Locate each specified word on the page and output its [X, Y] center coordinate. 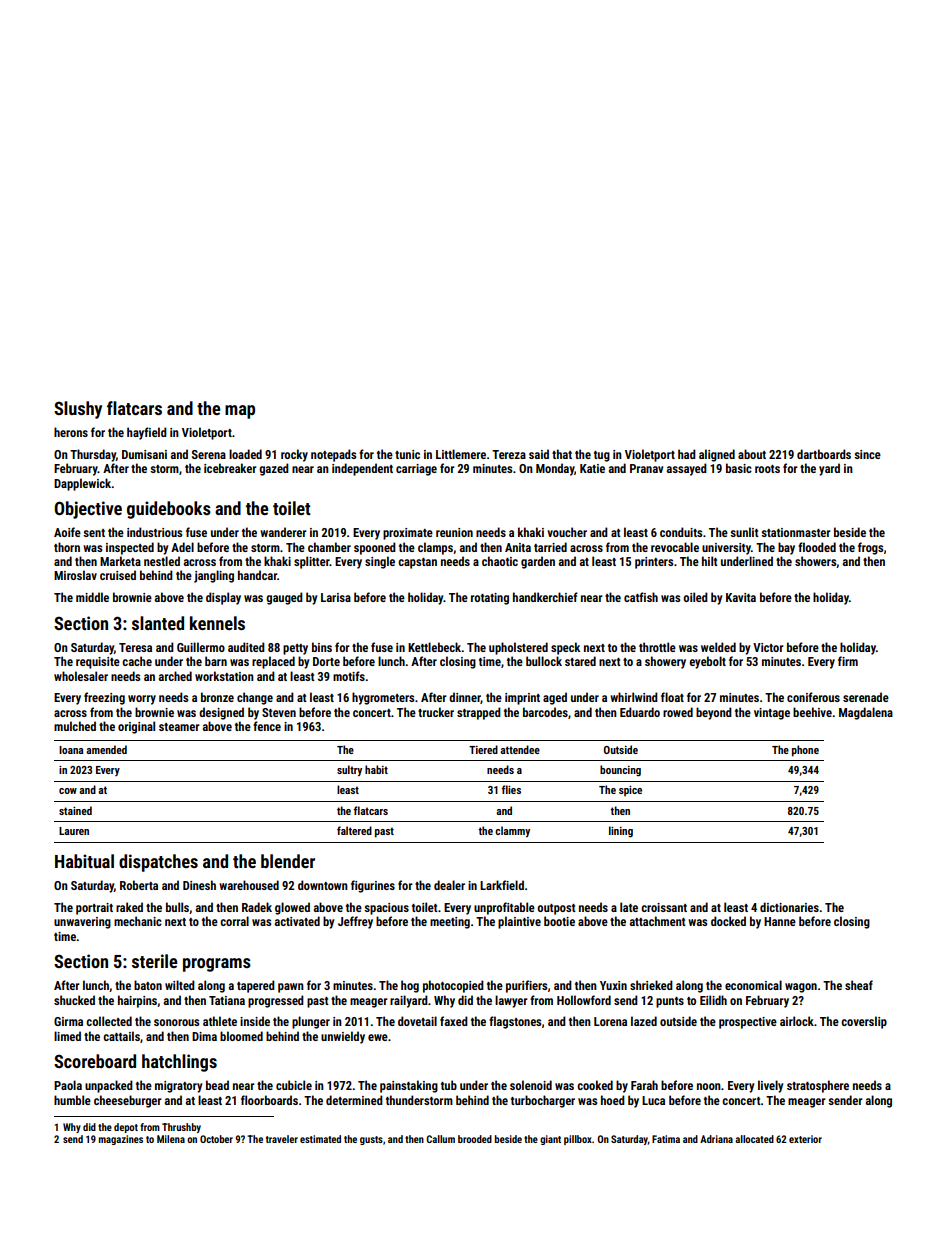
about [752, 454]
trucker [436, 712]
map [240, 412]
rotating [490, 599]
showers [816, 562]
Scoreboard [95, 1061]
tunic [407, 454]
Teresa [135, 647]
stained [75, 810]
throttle [657, 647]
